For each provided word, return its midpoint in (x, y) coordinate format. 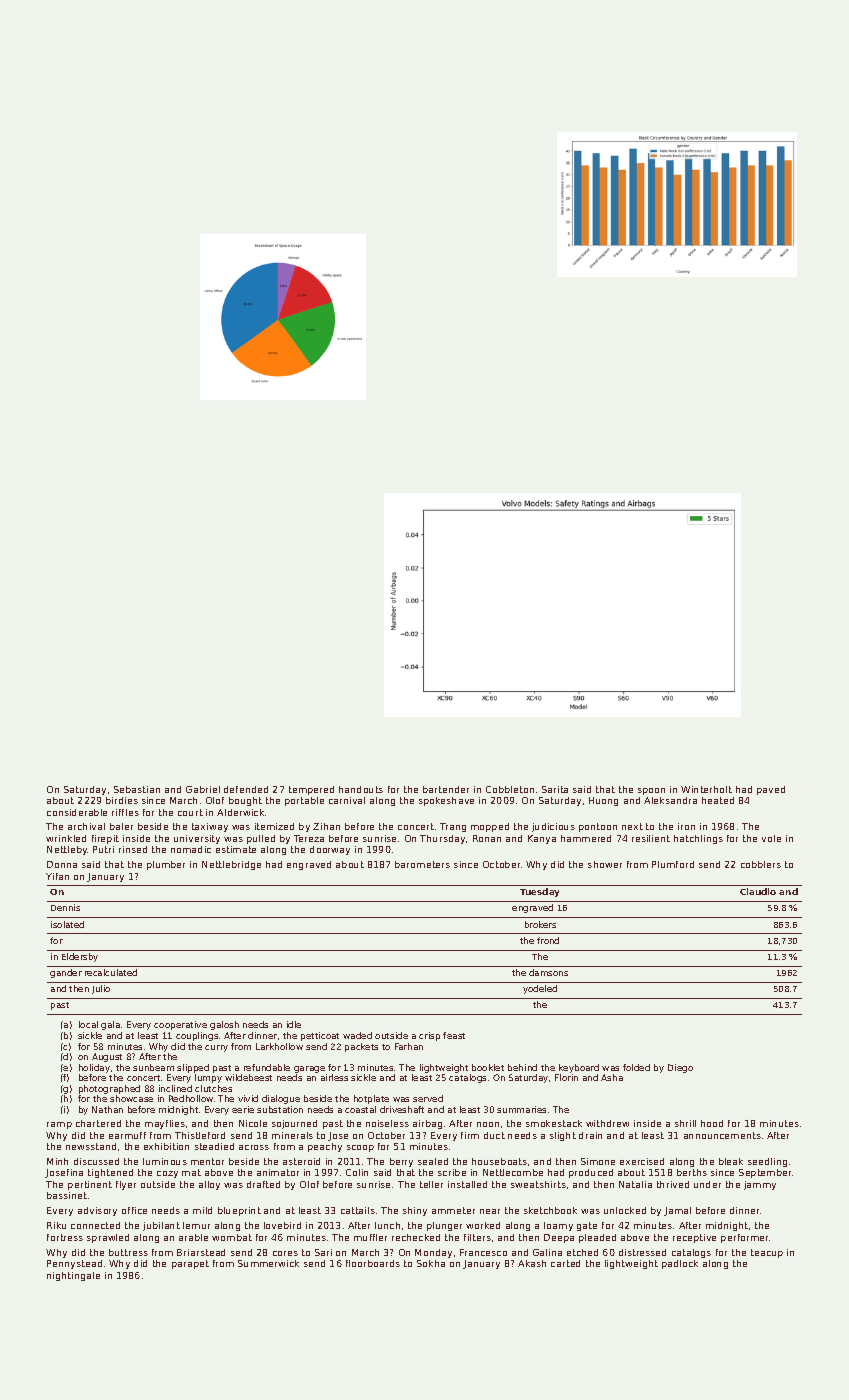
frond (548, 940)
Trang (453, 827)
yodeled (540, 989)
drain (590, 1135)
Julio (101, 989)
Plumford (673, 864)
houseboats (499, 1161)
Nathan (107, 1109)
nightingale (73, 1276)
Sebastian (137, 789)
